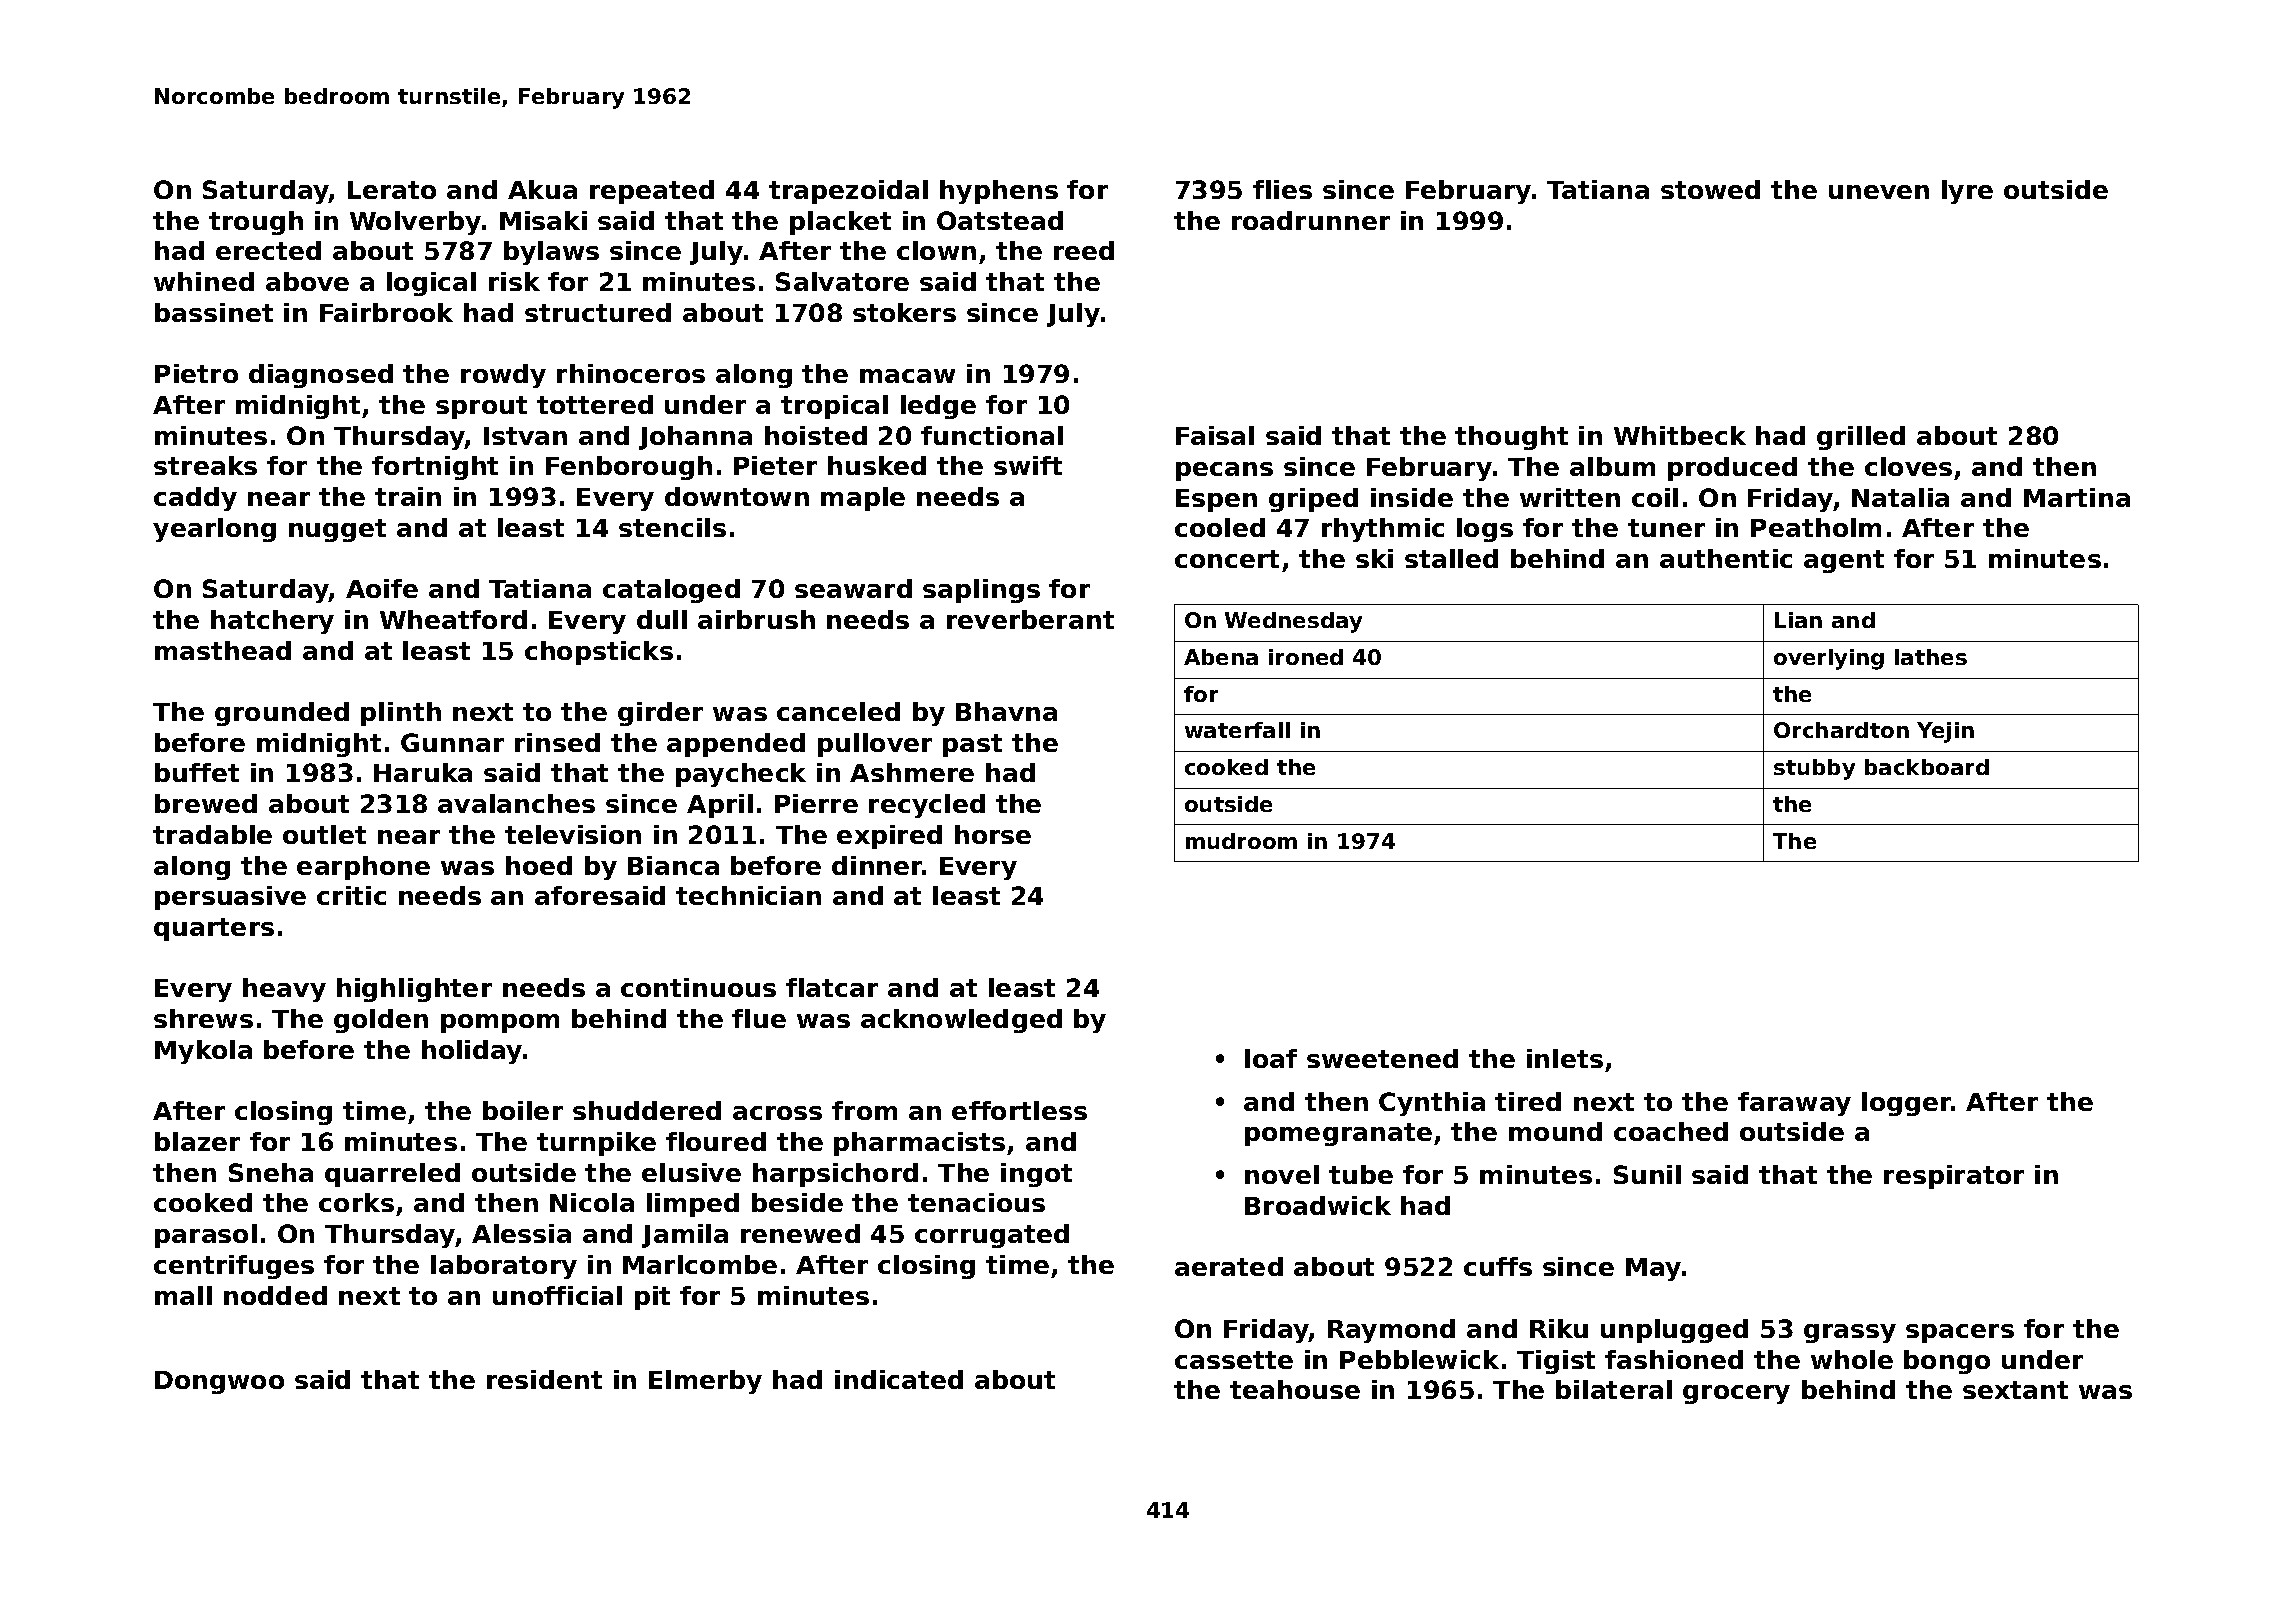  I want to click on resident, so click(544, 1379).
